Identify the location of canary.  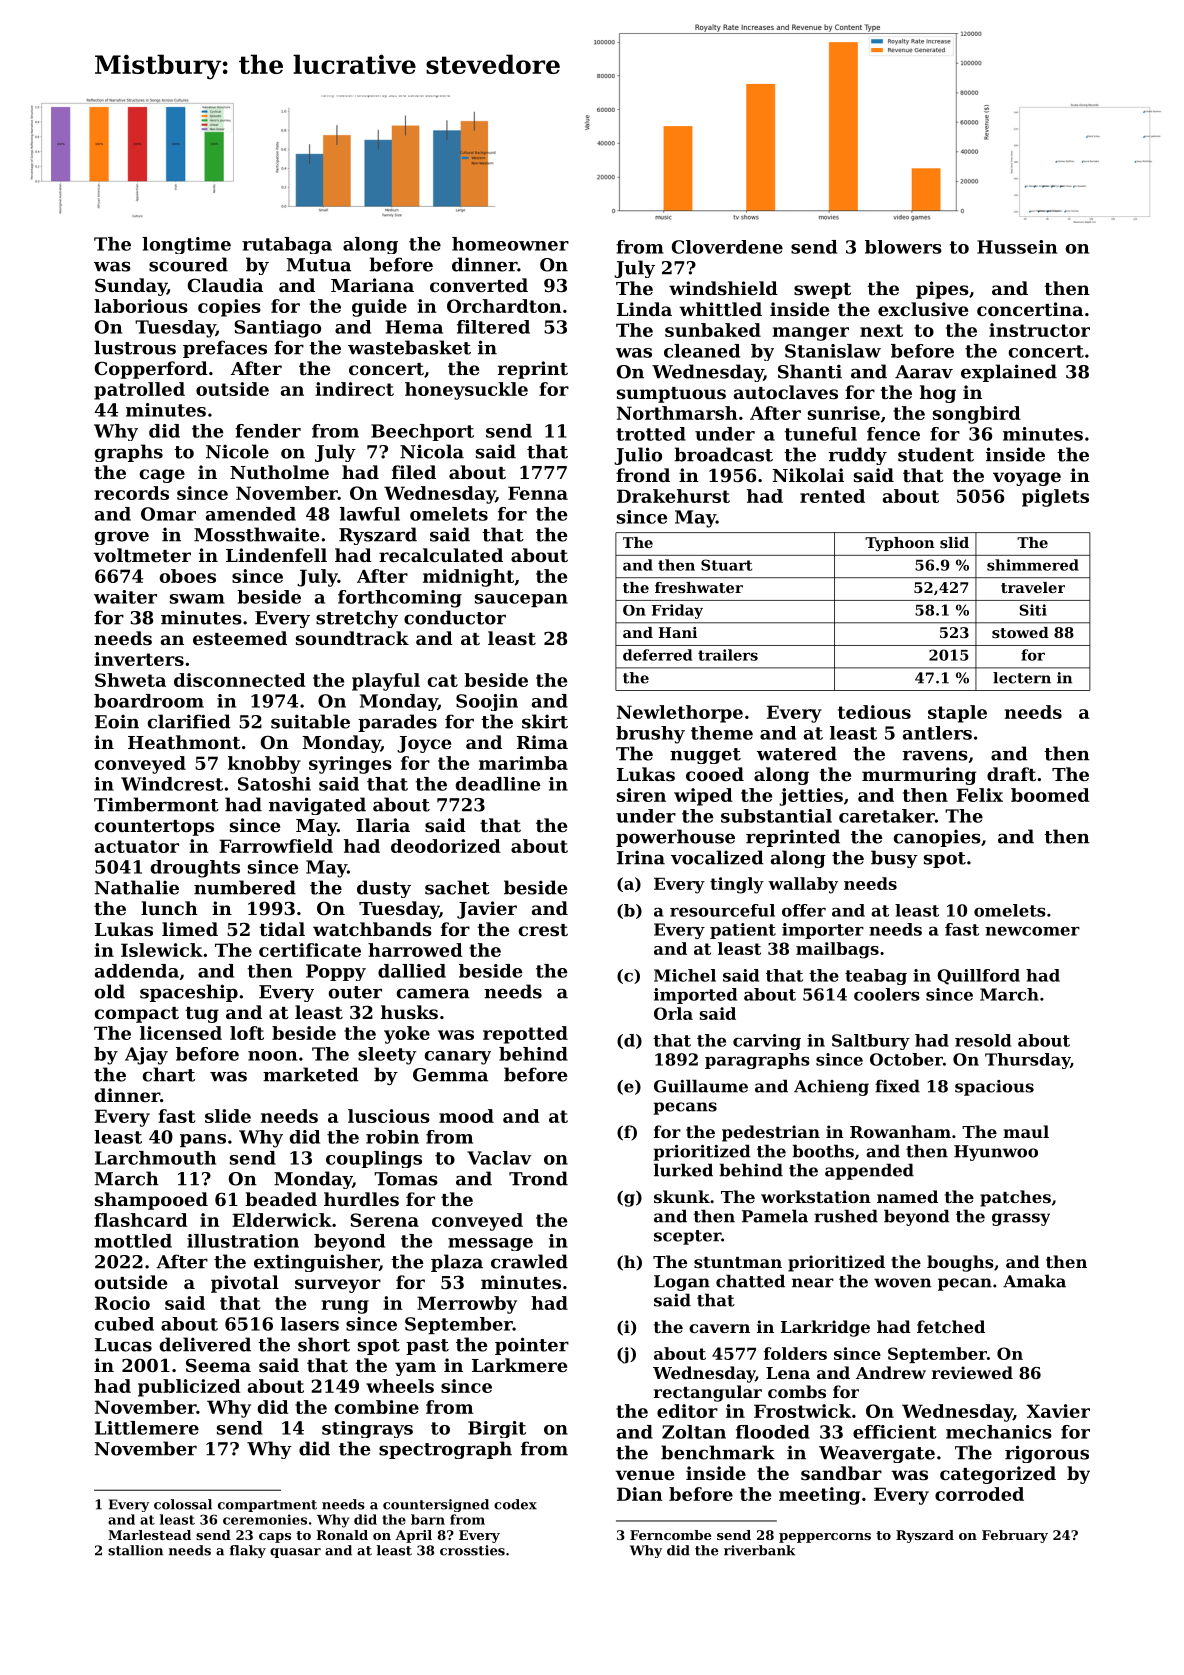
(458, 1058).
